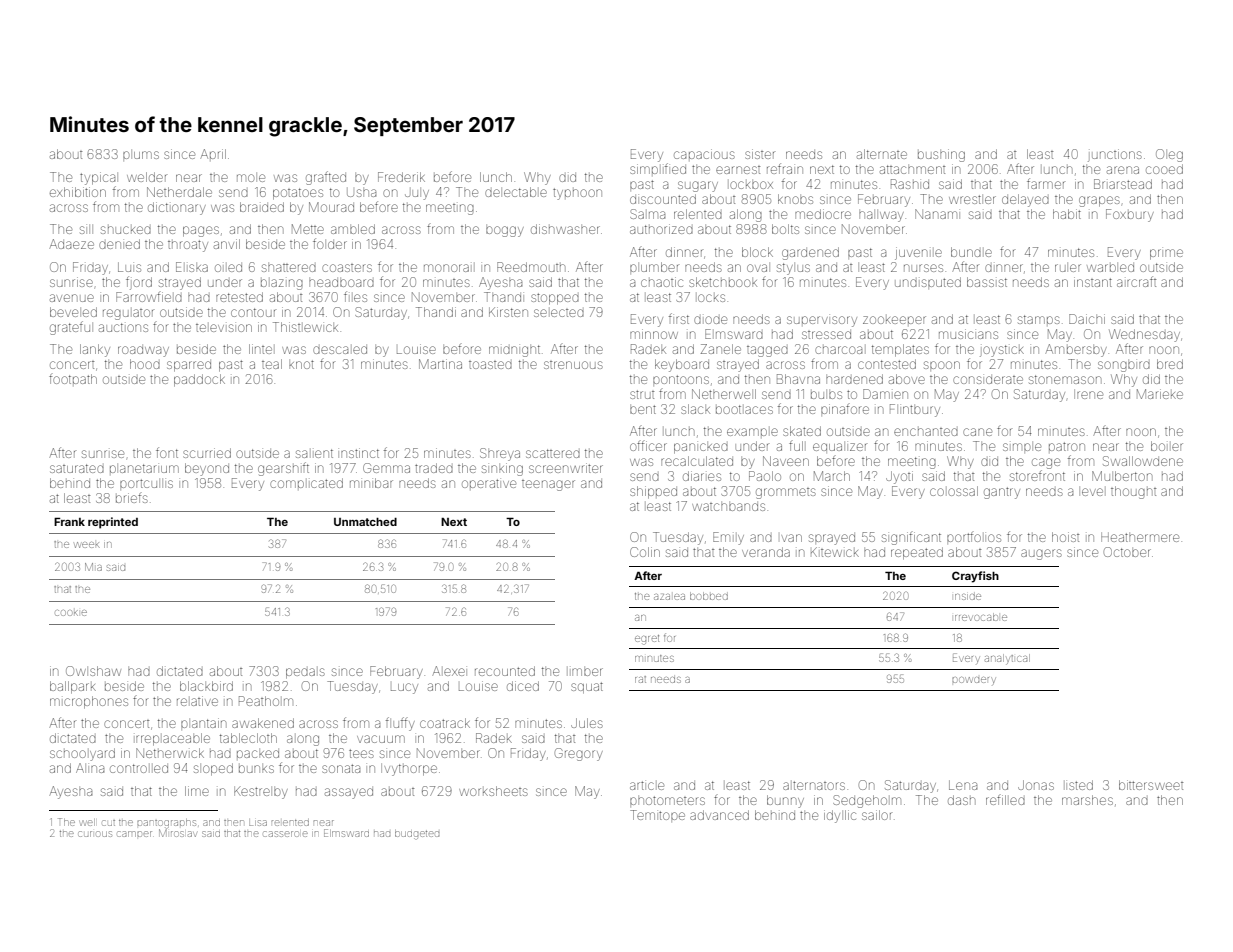  What do you see at coordinates (657, 815) in the page?
I see `Temitope` at bounding box center [657, 815].
